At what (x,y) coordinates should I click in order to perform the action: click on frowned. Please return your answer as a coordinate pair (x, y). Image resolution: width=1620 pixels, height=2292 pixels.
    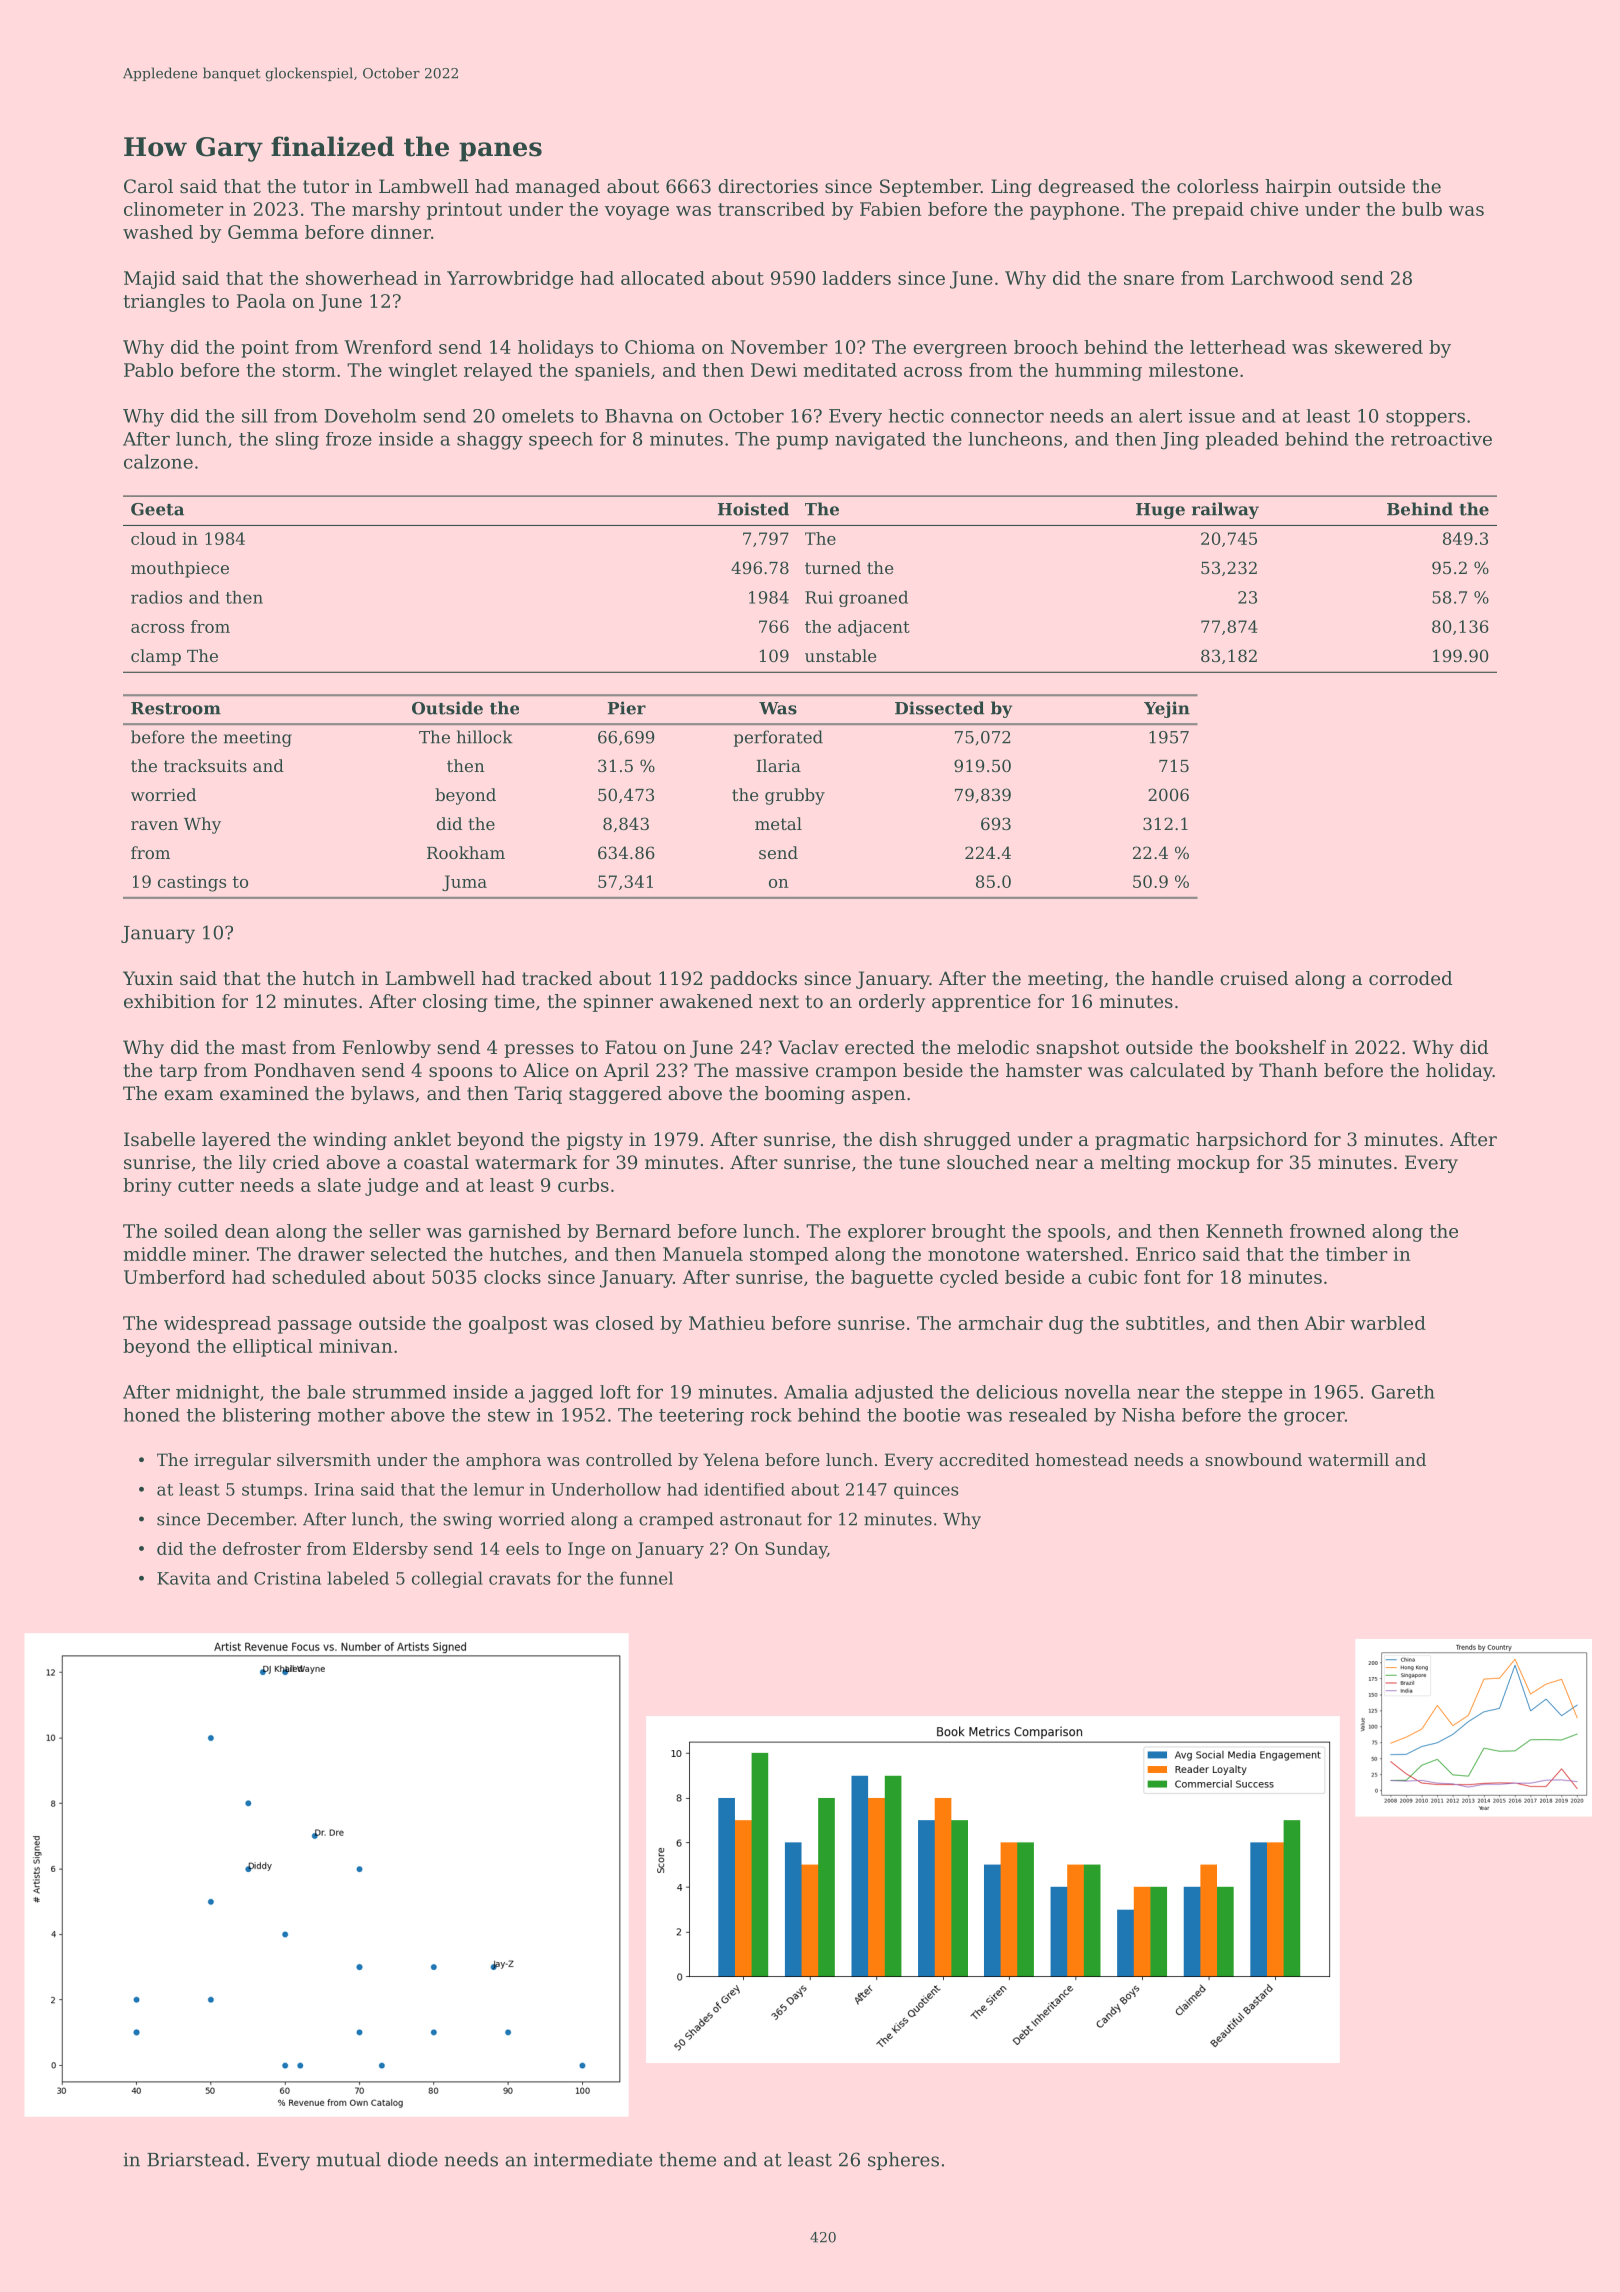
    Looking at the image, I should click on (1328, 1231).
